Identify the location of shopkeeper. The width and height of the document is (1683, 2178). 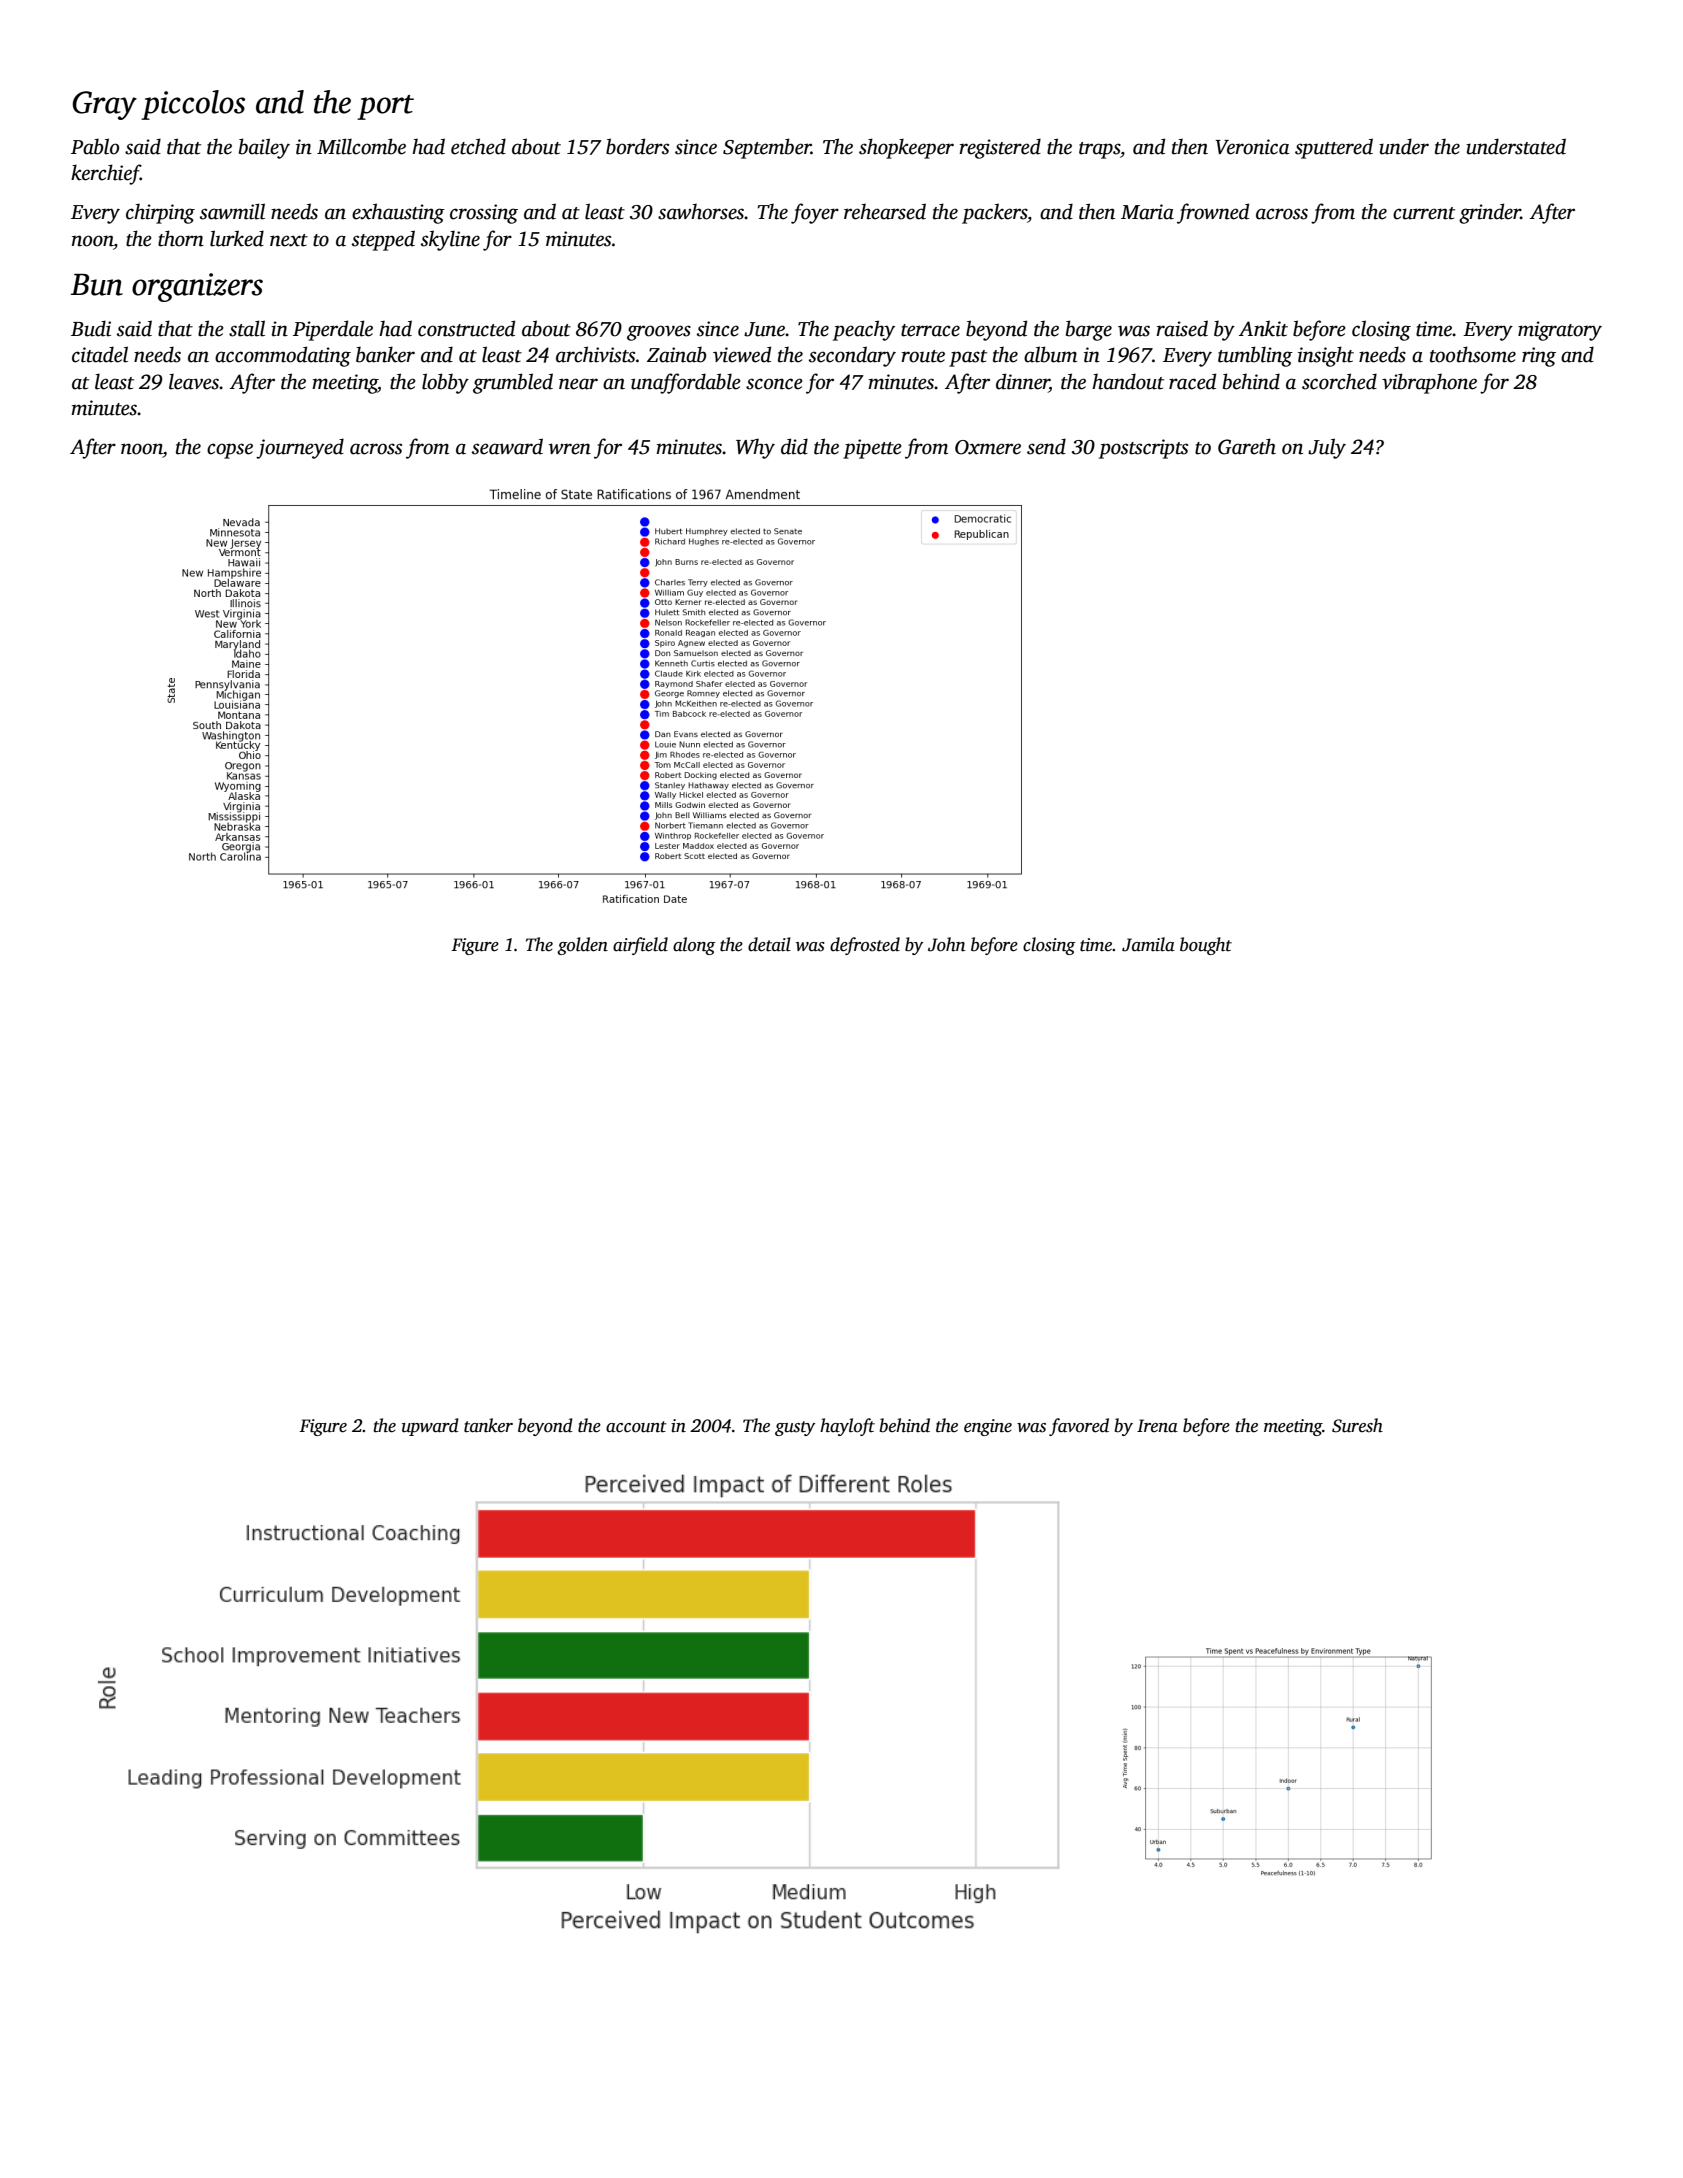
(906, 148).
